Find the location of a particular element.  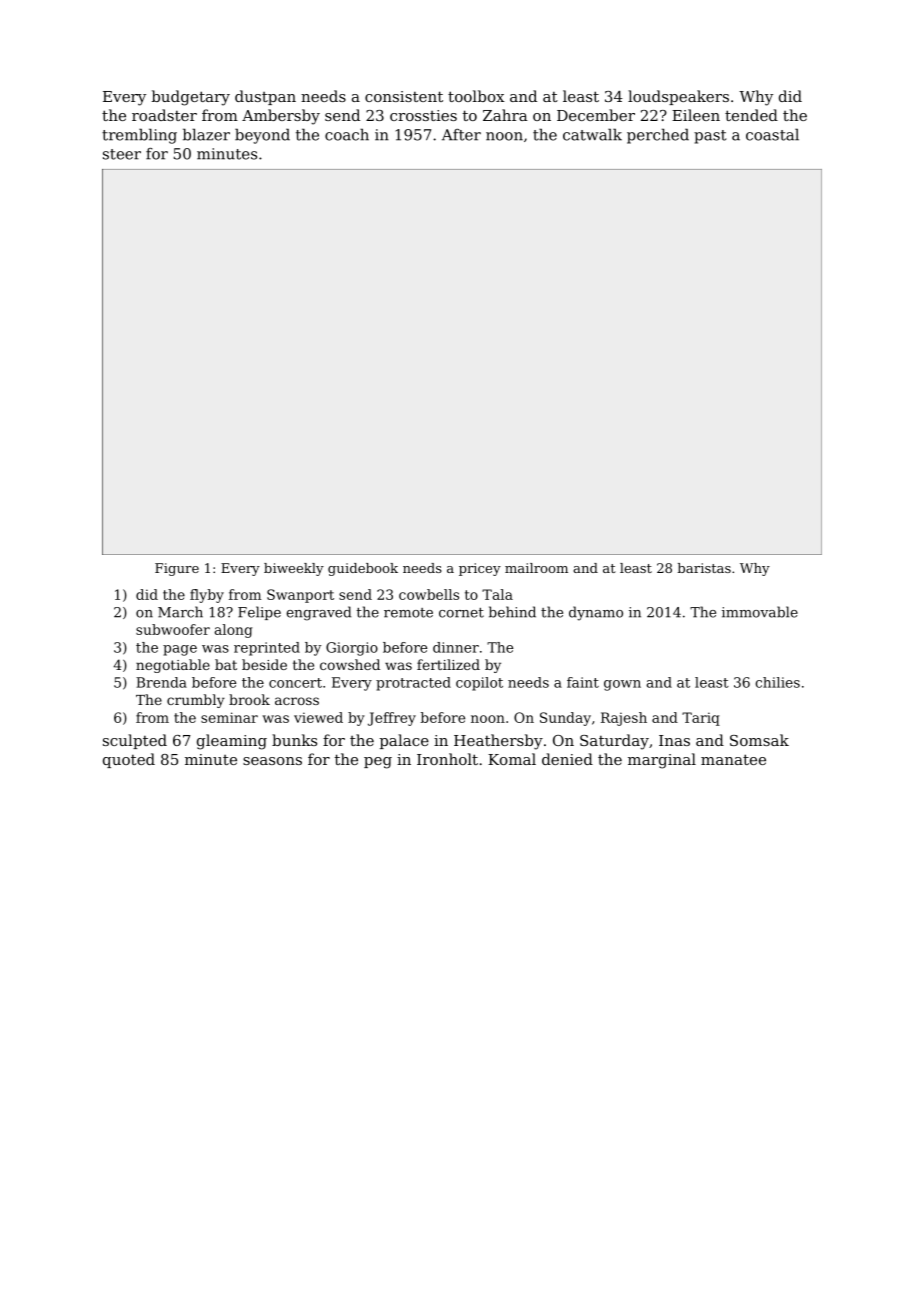

Ironholt is located at coordinates (447, 759).
